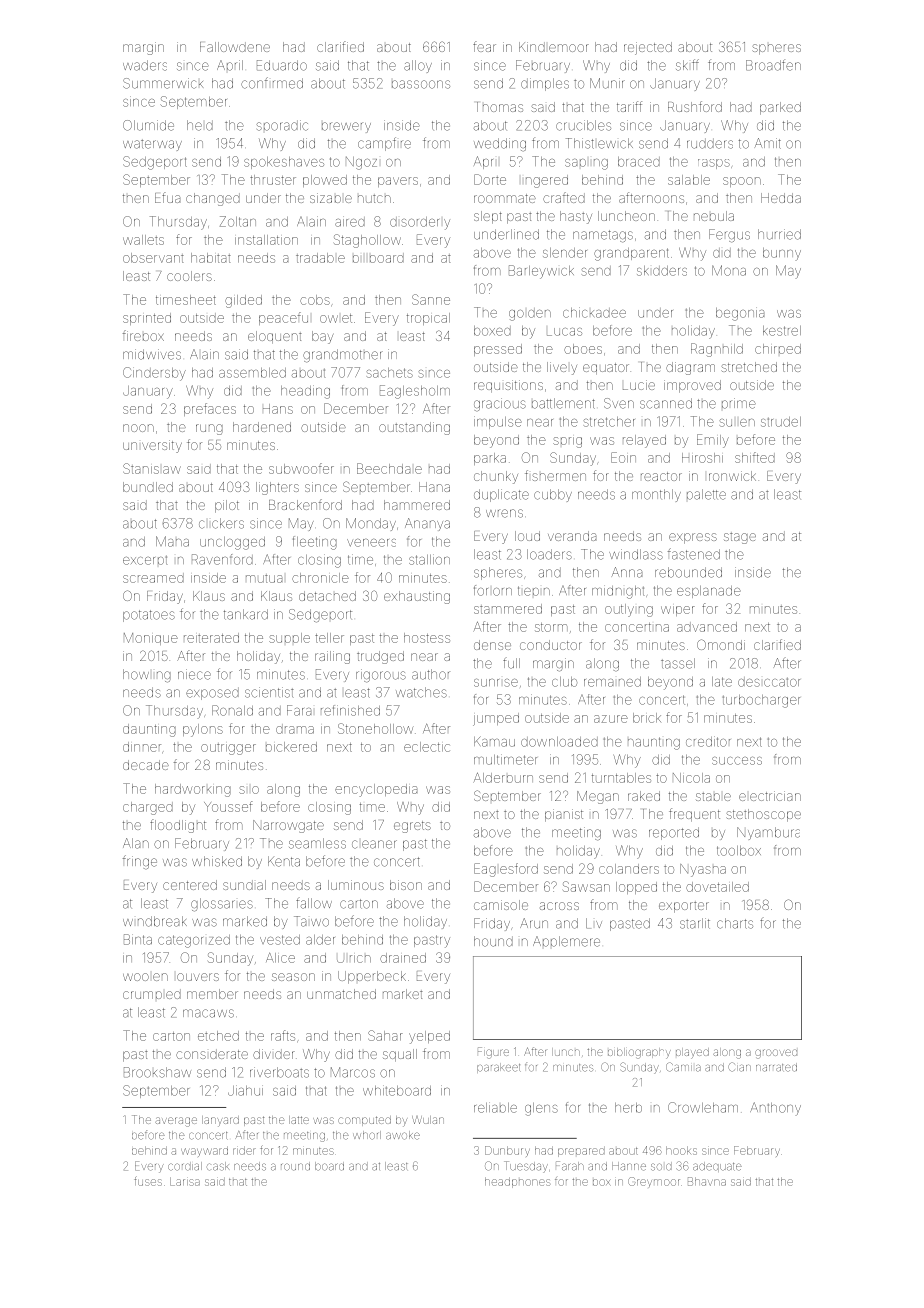  Describe the element at coordinates (149, 616) in the screenshot. I see `potatoes` at that location.
